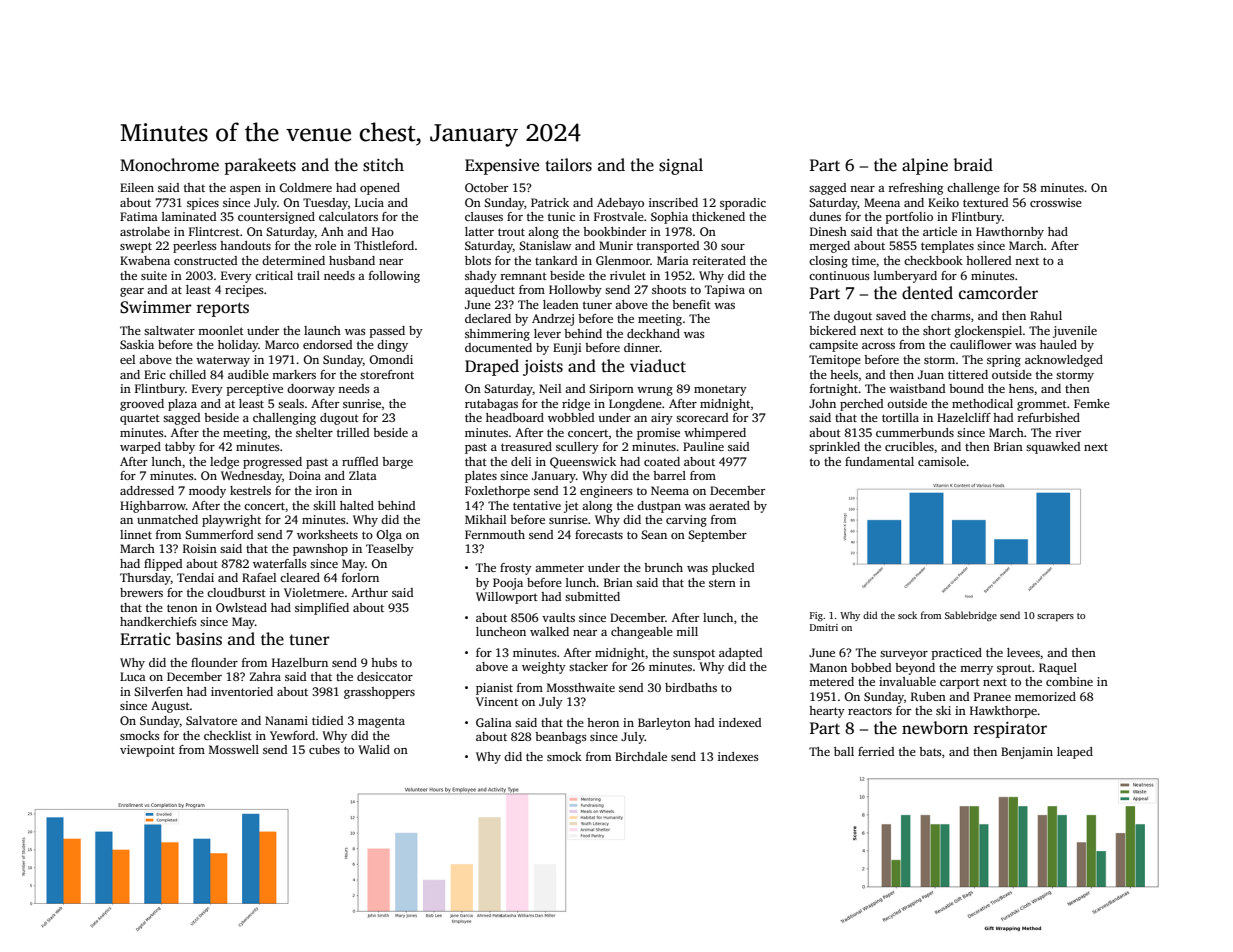 The height and width of the document is (952, 1233). What do you see at coordinates (738, 756) in the document?
I see `indexes` at bounding box center [738, 756].
